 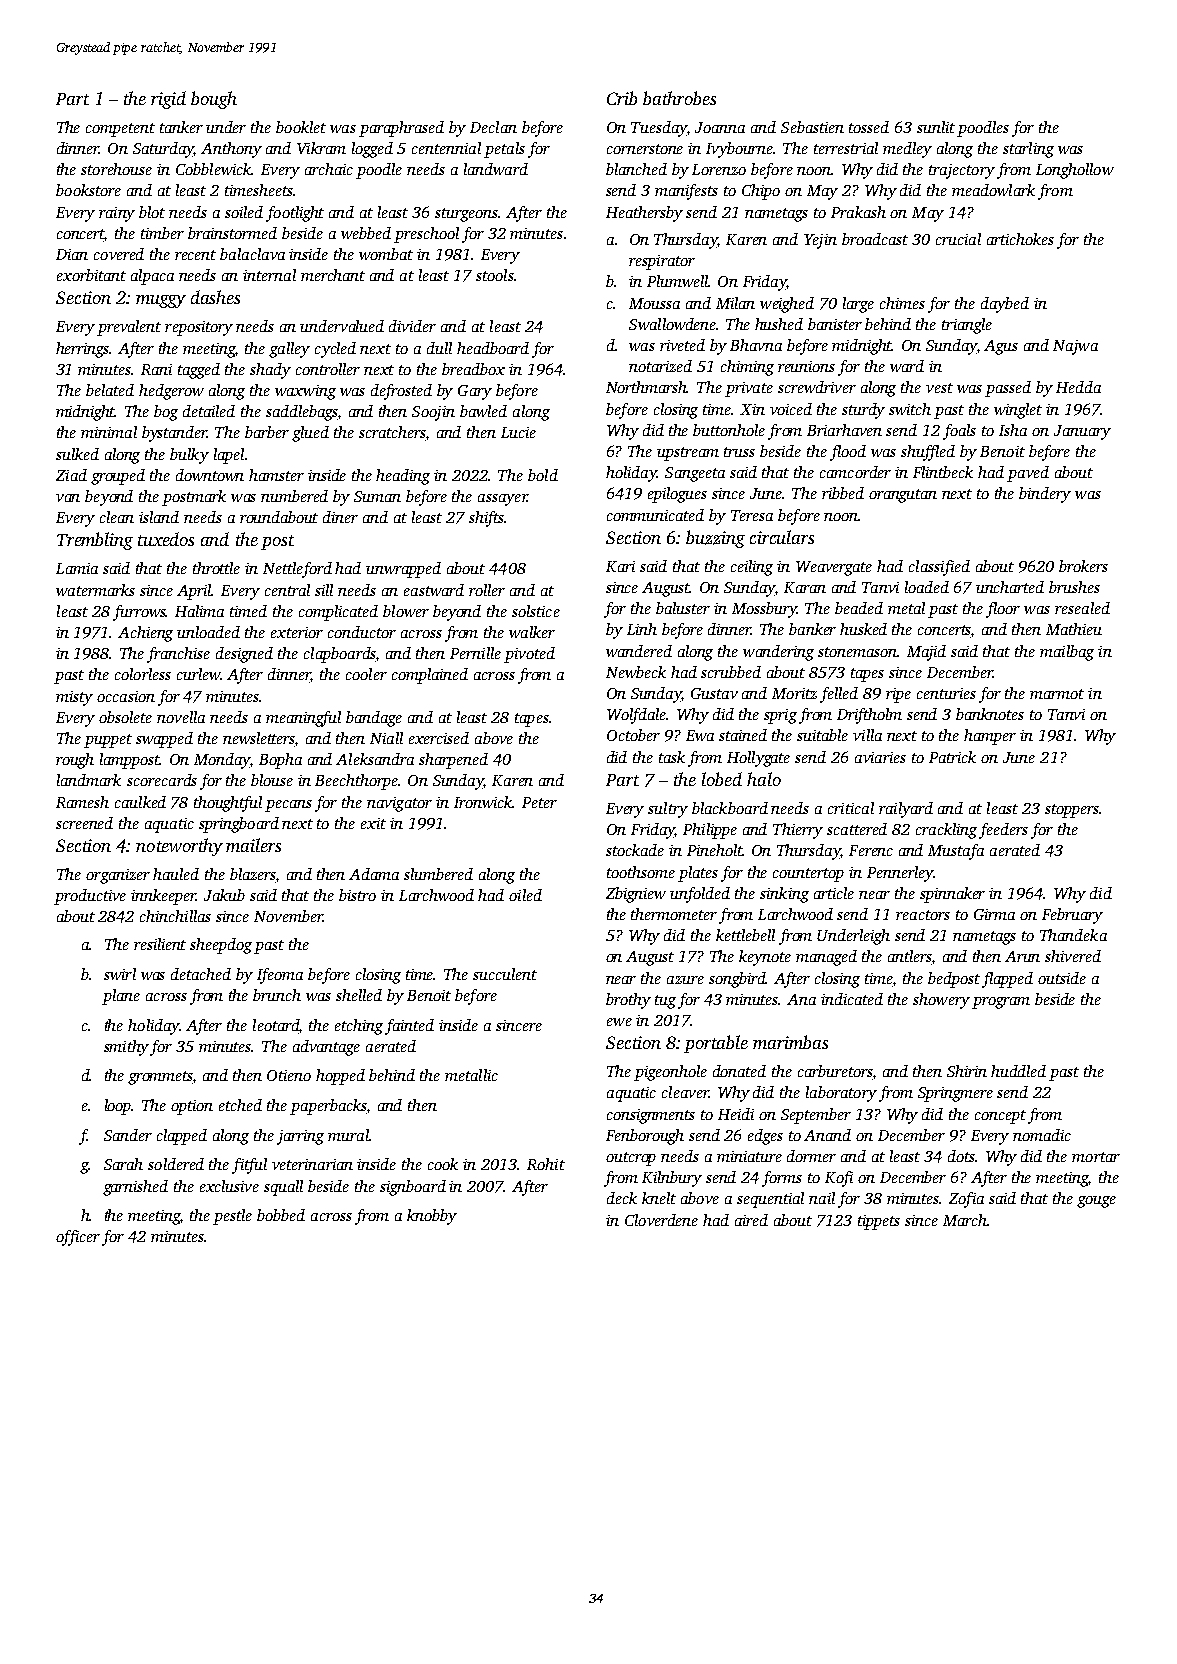 What do you see at coordinates (229, 456) in the screenshot?
I see `lapel` at bounding box center [229, 456].
